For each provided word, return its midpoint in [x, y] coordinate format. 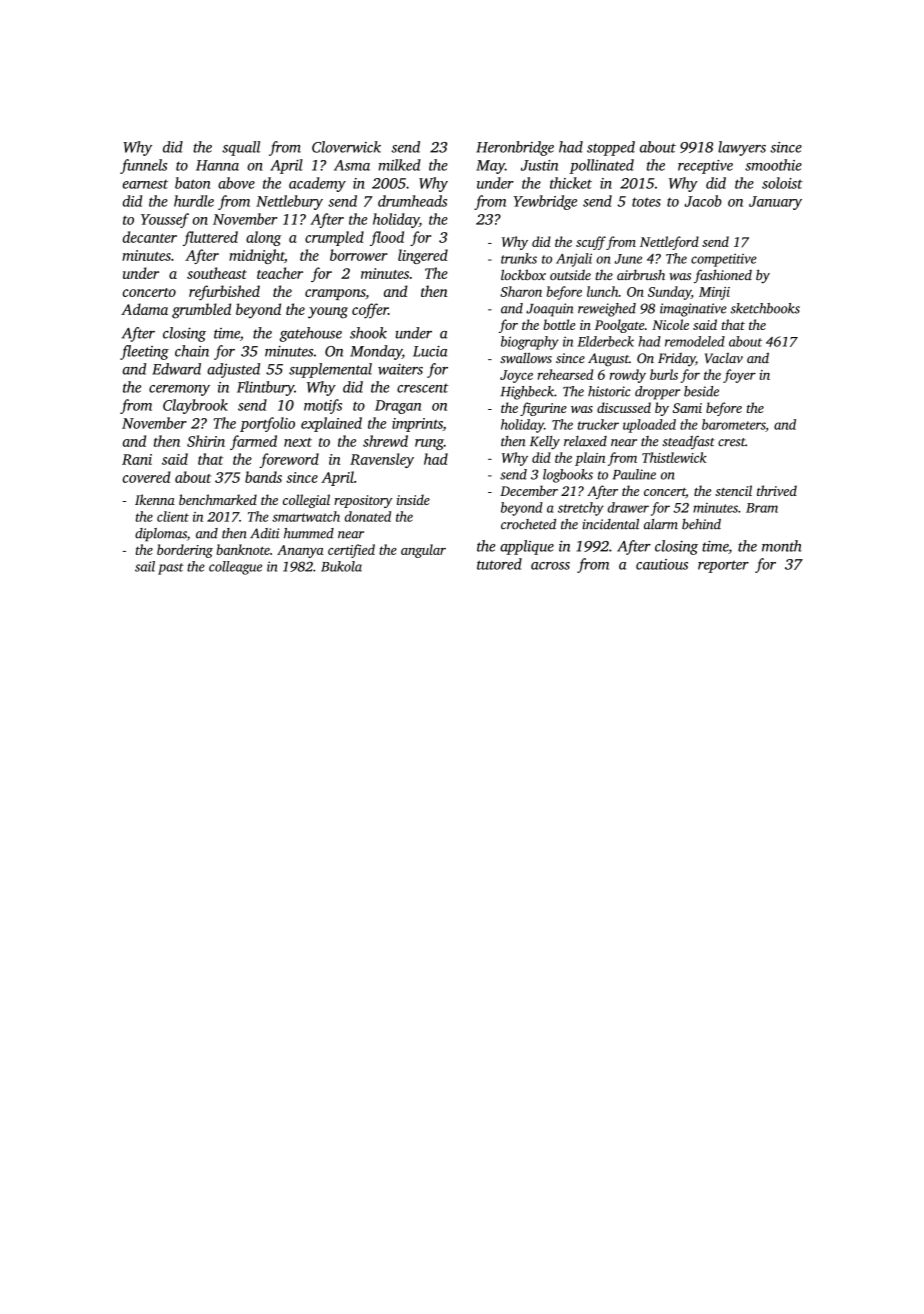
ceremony [179, 390]
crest [731, 442]
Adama [144, 309]
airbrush [641, 275]
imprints [417, 425]
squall [241, 148]
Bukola [341, 566]
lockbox [523, 274]
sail [145, 566]
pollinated [601, 166]
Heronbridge [515, 148]
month [782, 546]
